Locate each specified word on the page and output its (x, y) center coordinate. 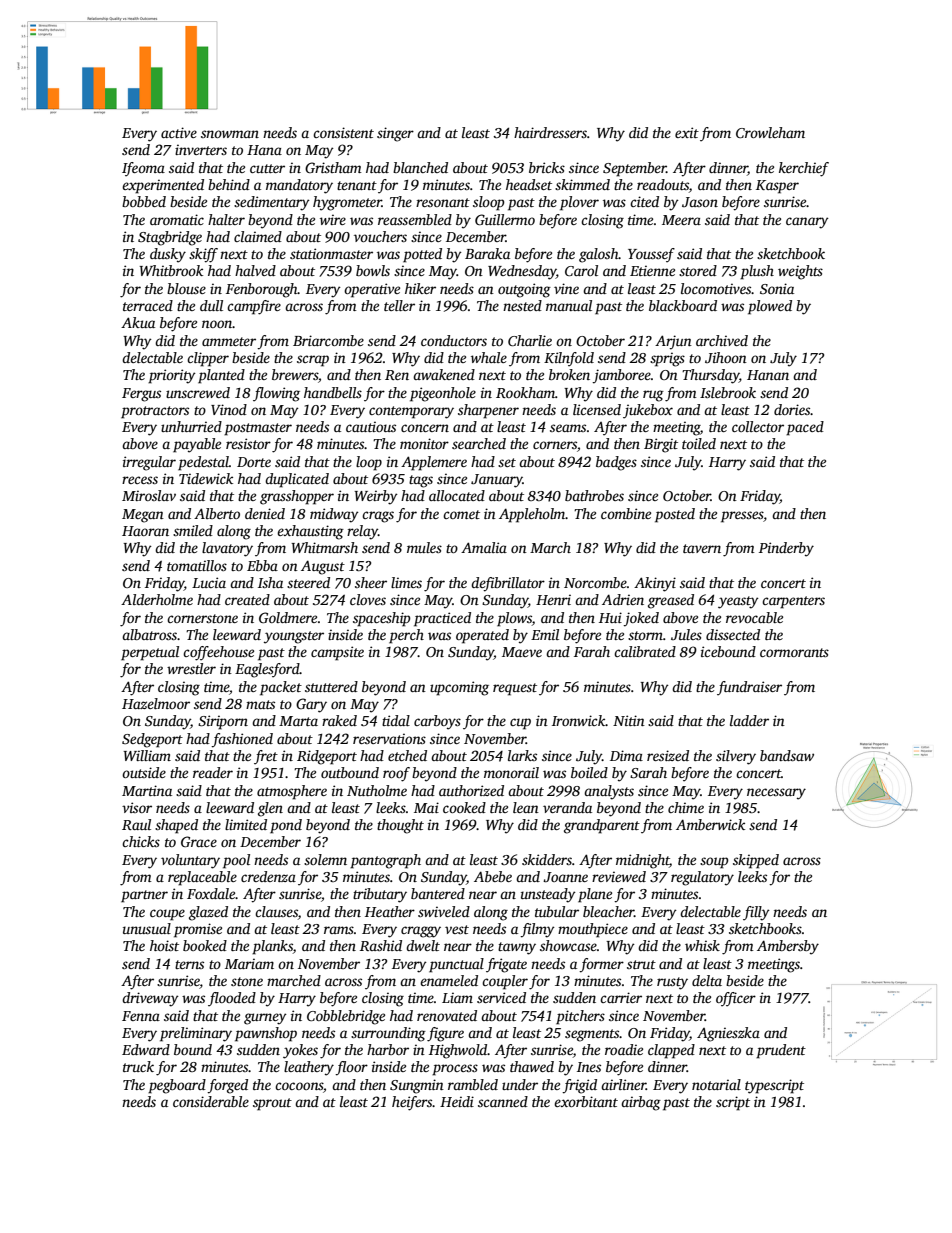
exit (687, 132)
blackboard (683, 305)
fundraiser (749, 688)
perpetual (150, 653)
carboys (437, 722)
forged (227, 1086)
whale (489, 357)
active (179, 132)
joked (641, 619)
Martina (147, 790)
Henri (553, 599)
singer (395, 134)
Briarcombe (328, 340)
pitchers (580, 1017)
